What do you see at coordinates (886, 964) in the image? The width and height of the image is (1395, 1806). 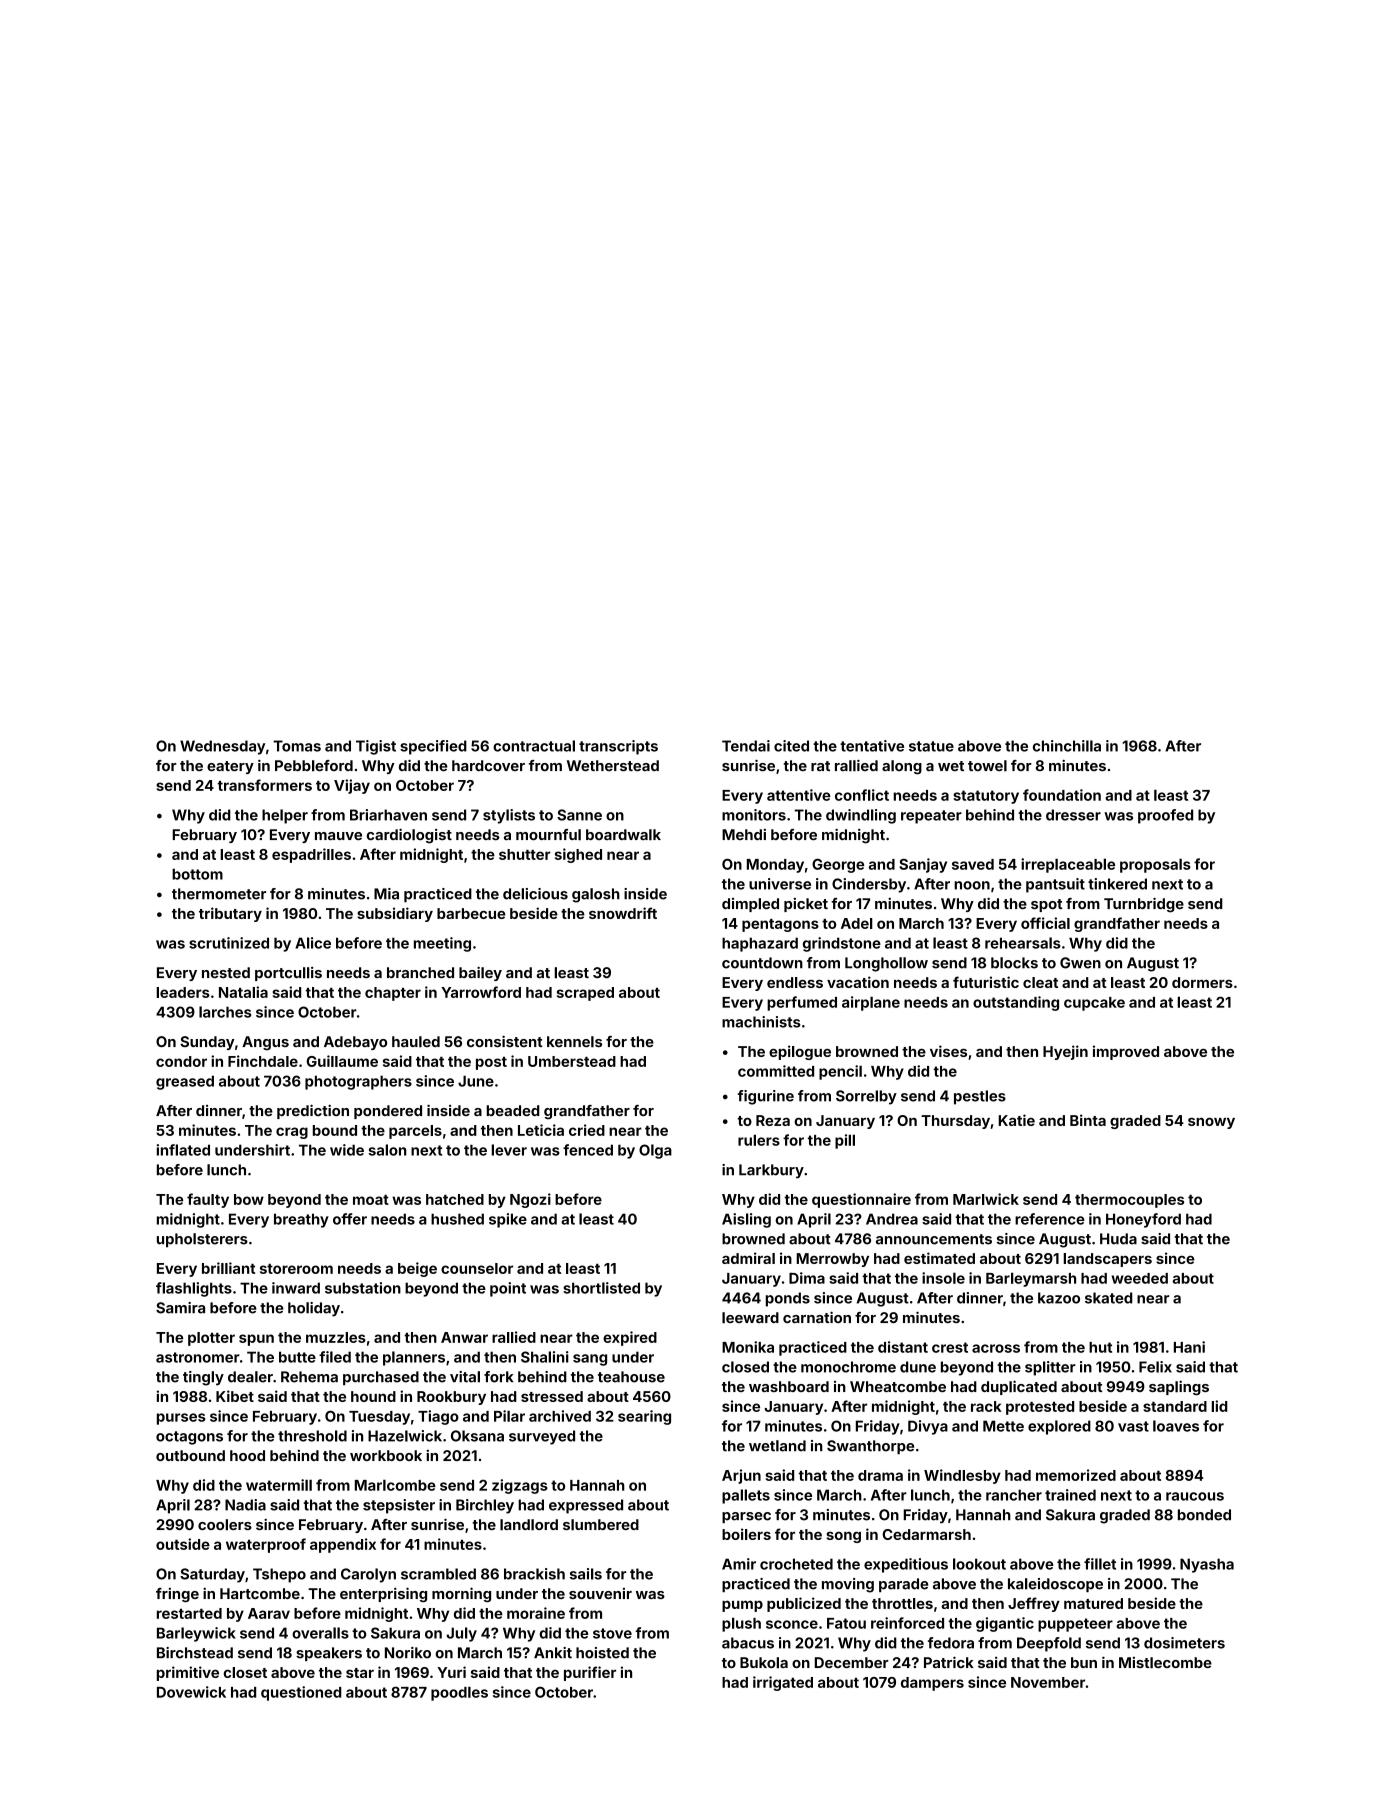 I see `Longhollow` at bounding box center [886, 964].
